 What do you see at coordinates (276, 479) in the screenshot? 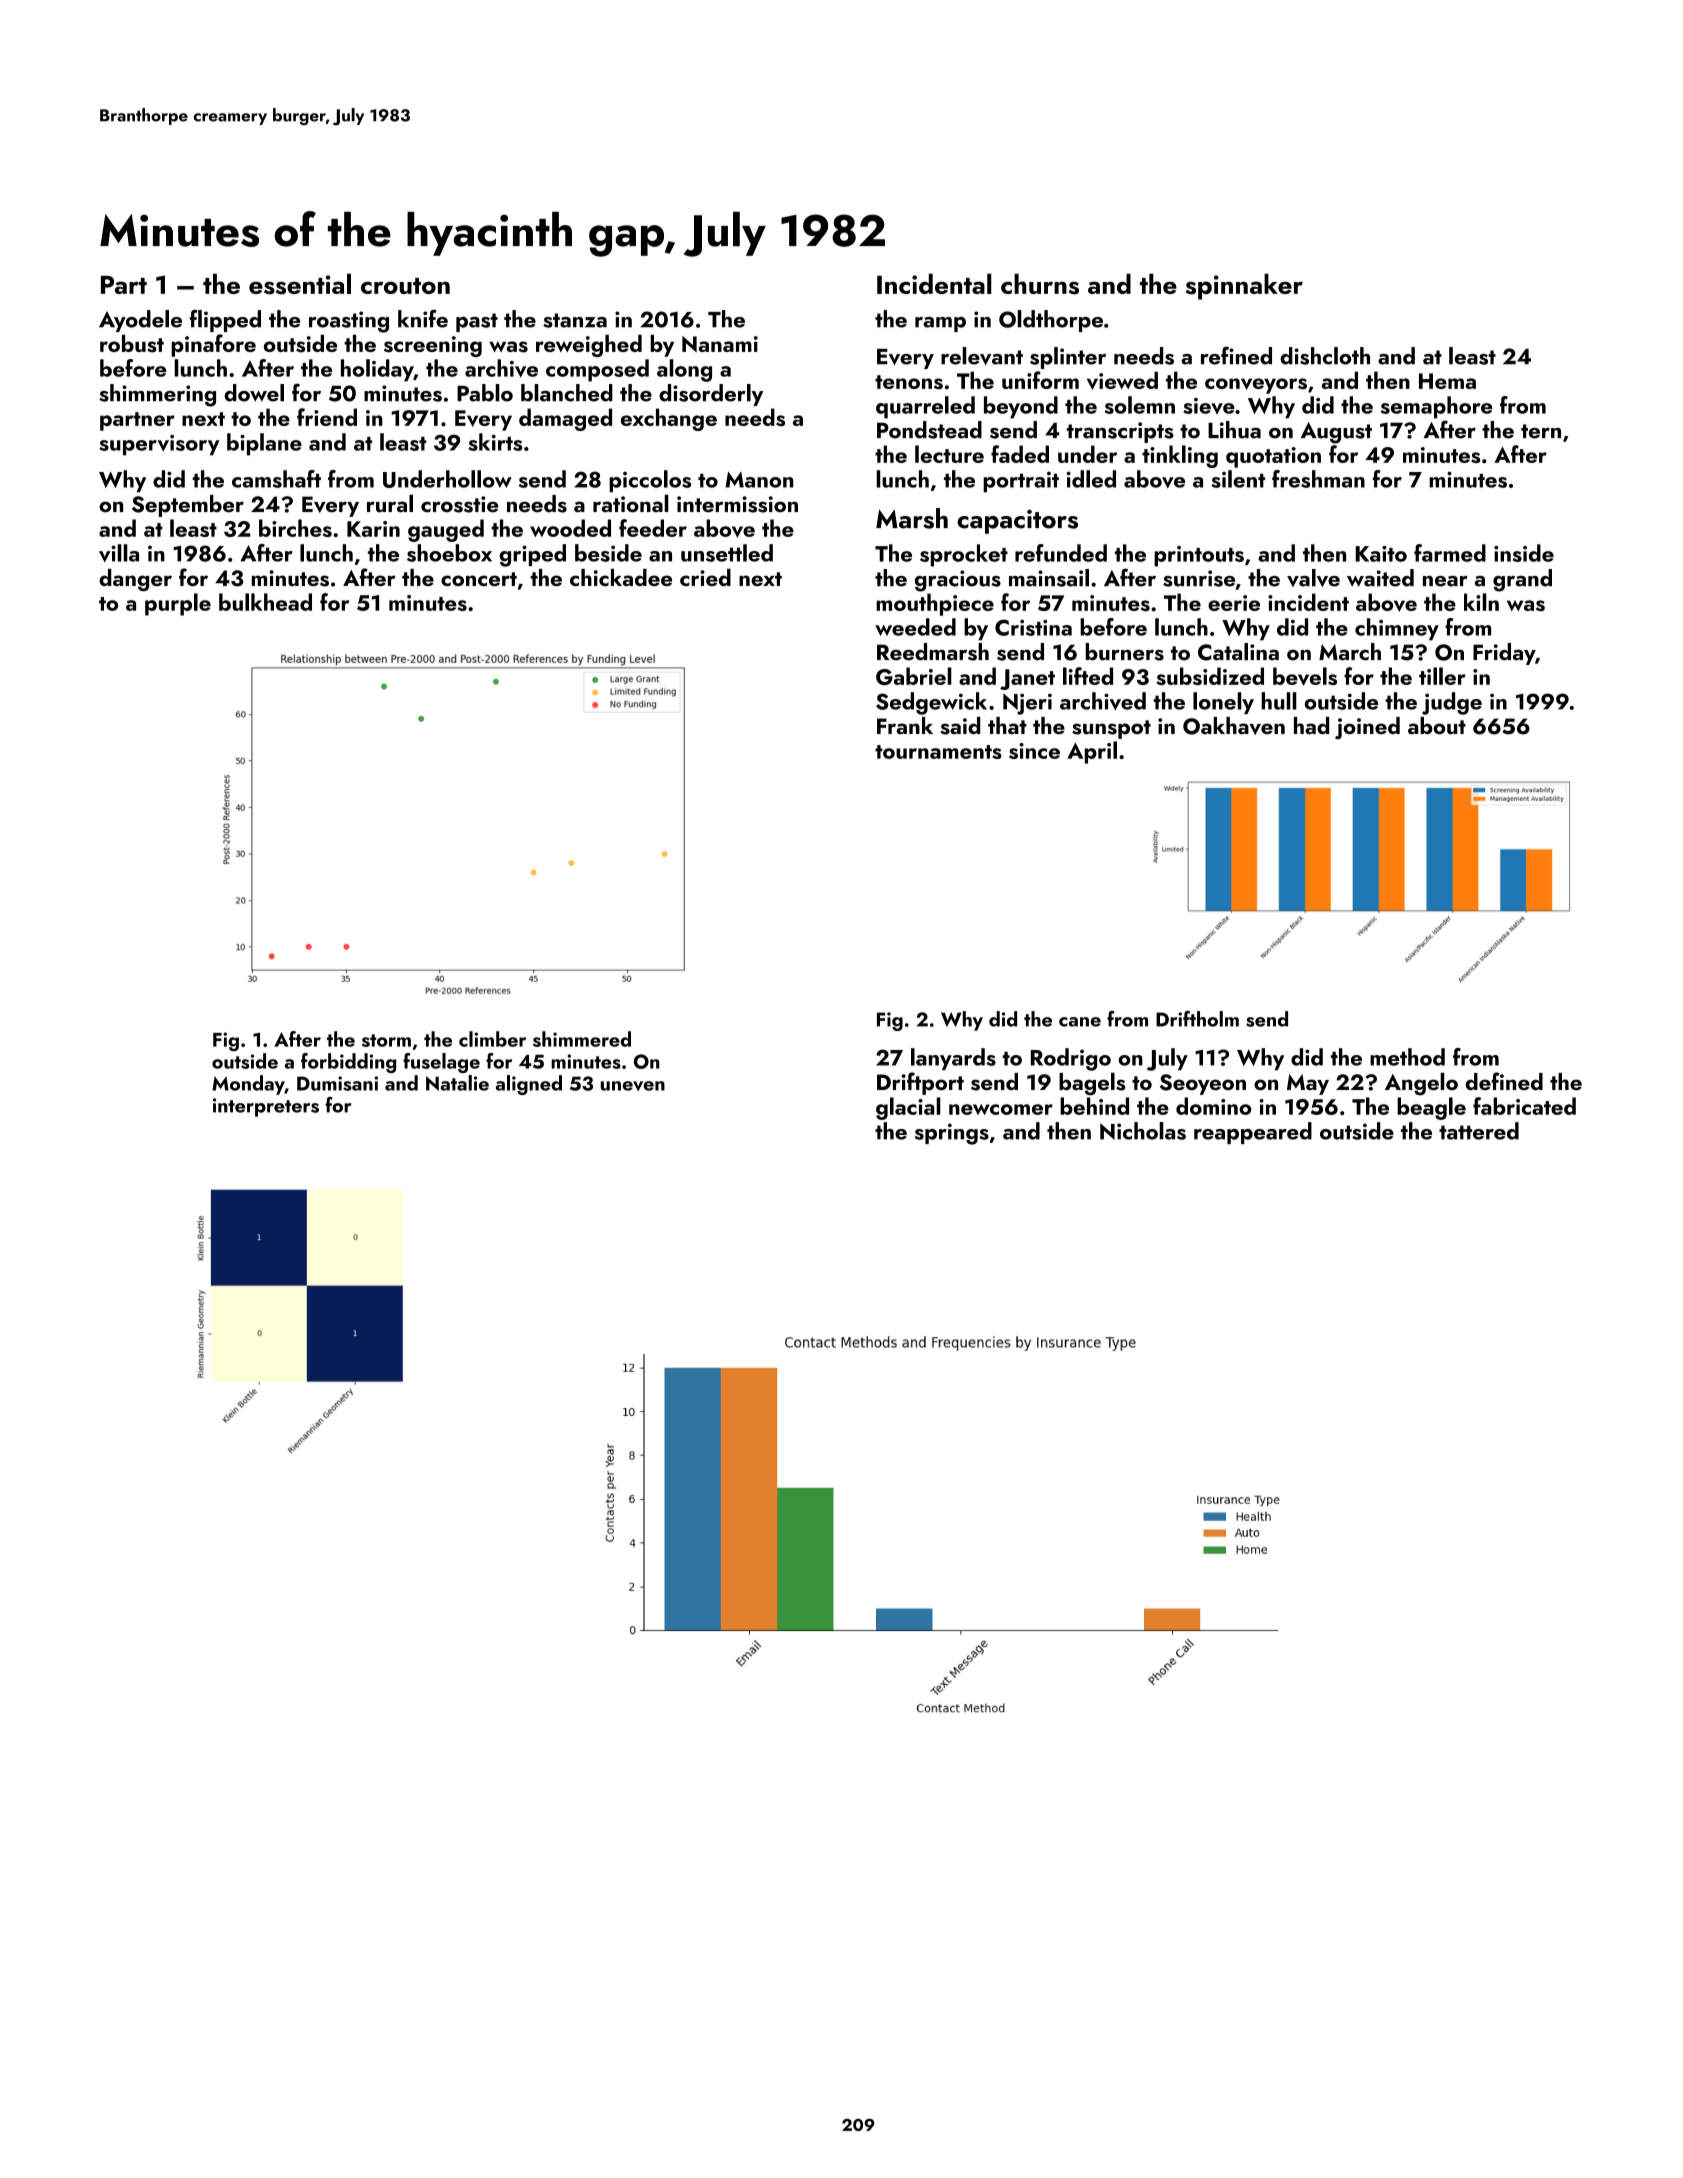
I see `camshaft` at bounding box center [276, 479].
